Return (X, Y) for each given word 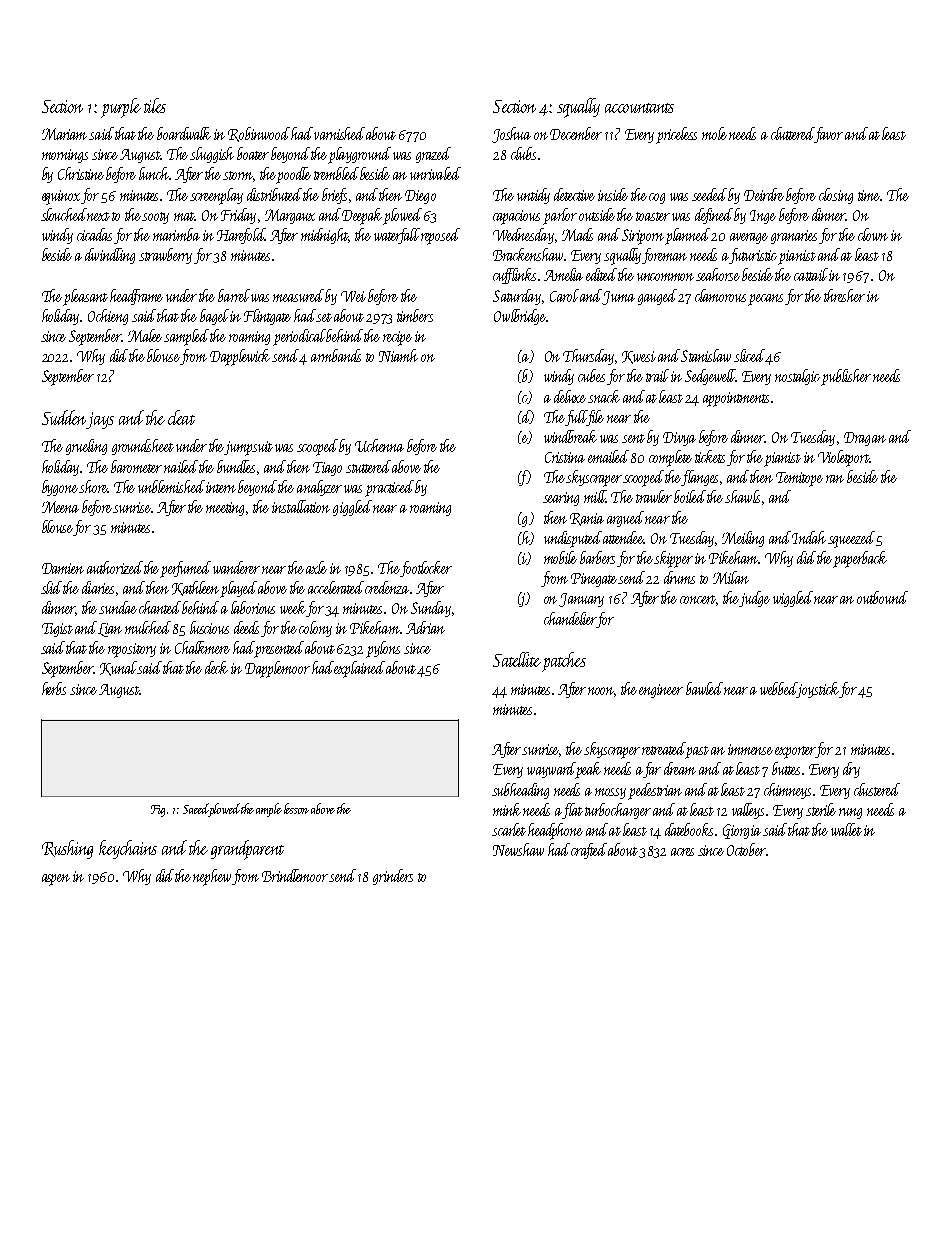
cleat (181, 417)
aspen (56, 880)
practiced (389, 488)
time (869, 195)
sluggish (212, 155)
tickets (710, 456)
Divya (679, 439)
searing (561, 499)
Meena (60, 507)
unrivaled (435, 173)
